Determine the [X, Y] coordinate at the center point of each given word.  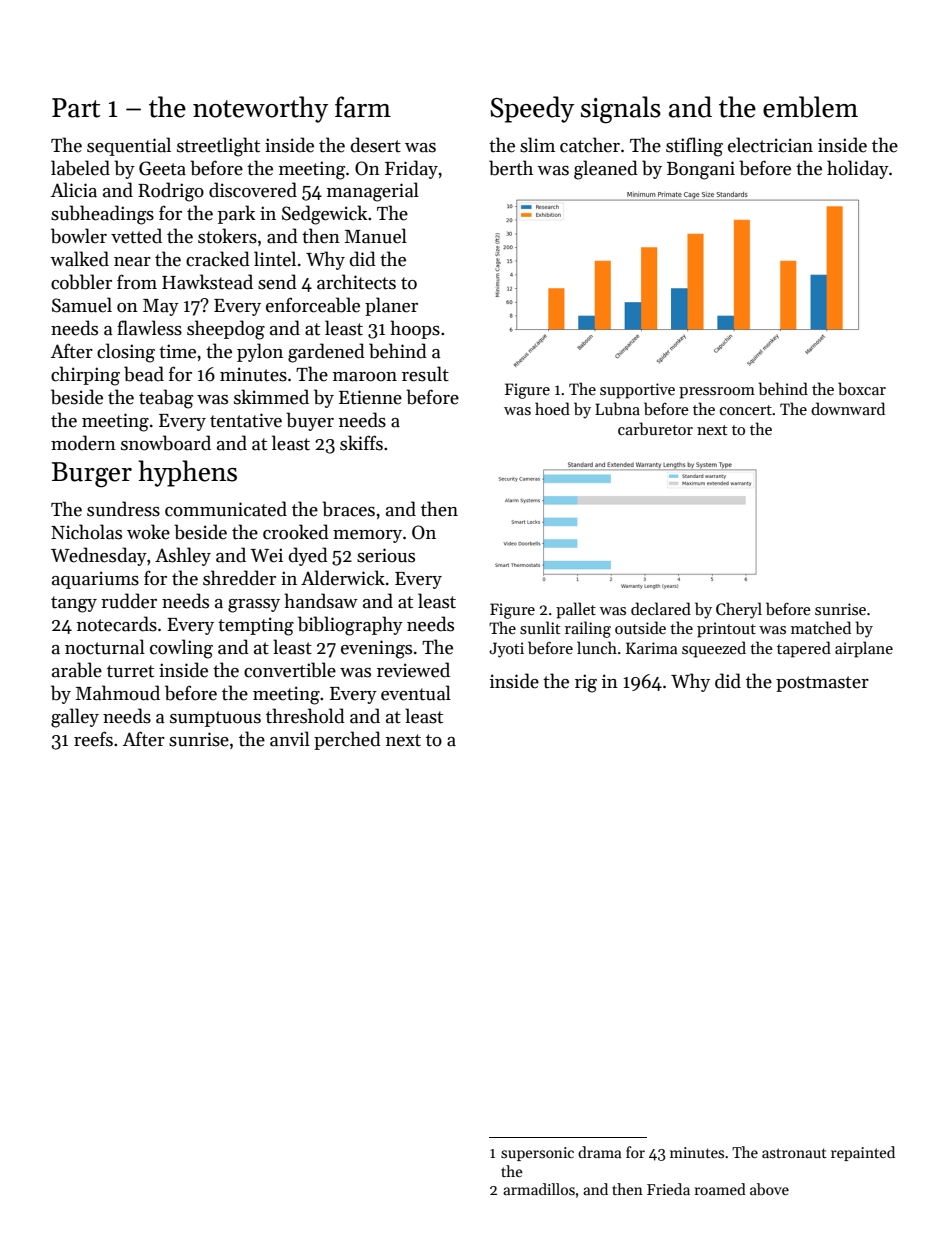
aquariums [95, 580]
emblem [810, 107]
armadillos [539, 1189]
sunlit [540, 628]
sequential [129, 146]
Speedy [532, 109]
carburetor [655, 429]
